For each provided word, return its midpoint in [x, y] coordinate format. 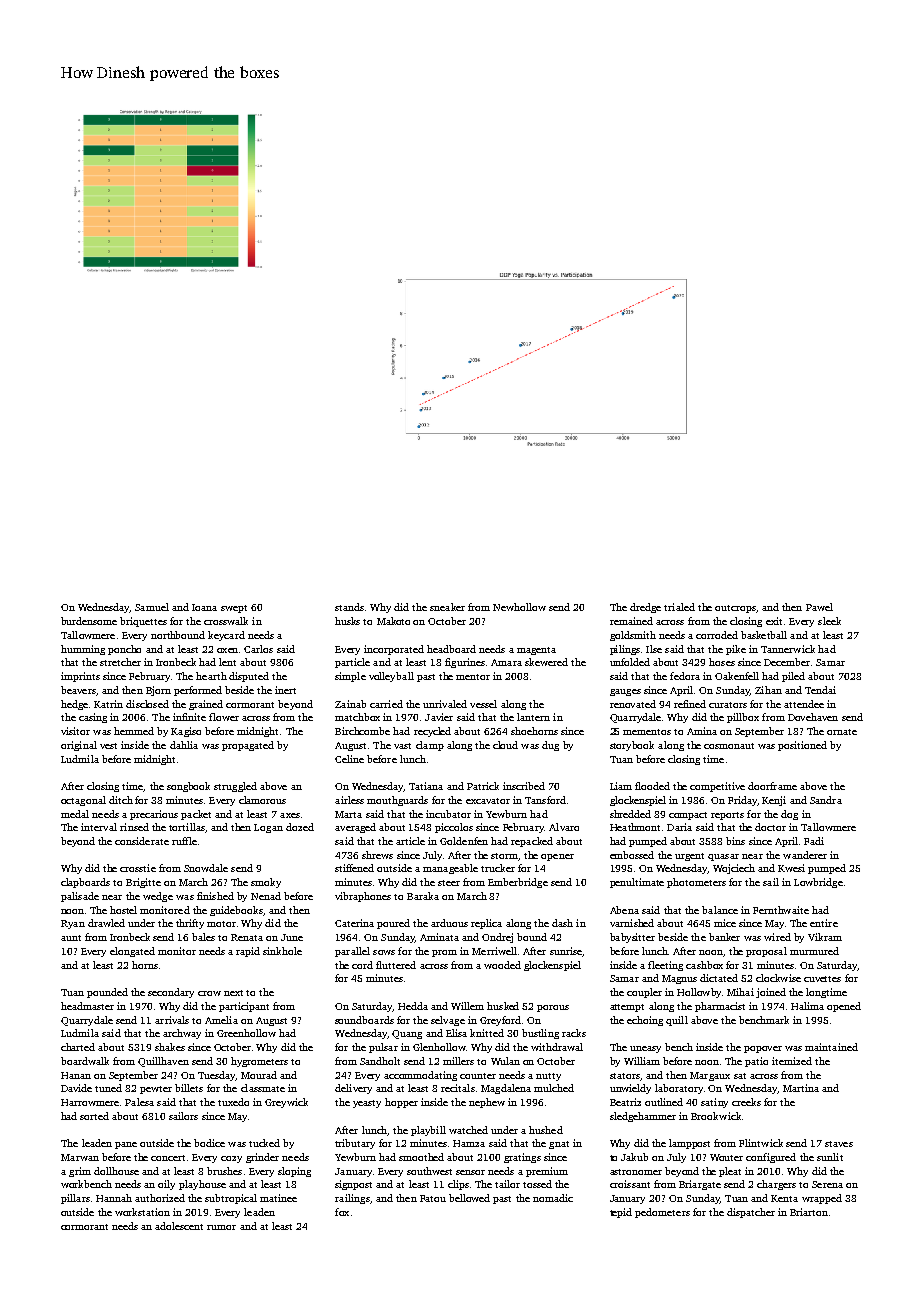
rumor [221, 1227]
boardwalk [85, 1061]
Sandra [826, 800]
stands [349, 607]
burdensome [89, 621]
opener [557, 857]
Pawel [819, 607]
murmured [814, 951]
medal [75, 814]
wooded [502, 965]
